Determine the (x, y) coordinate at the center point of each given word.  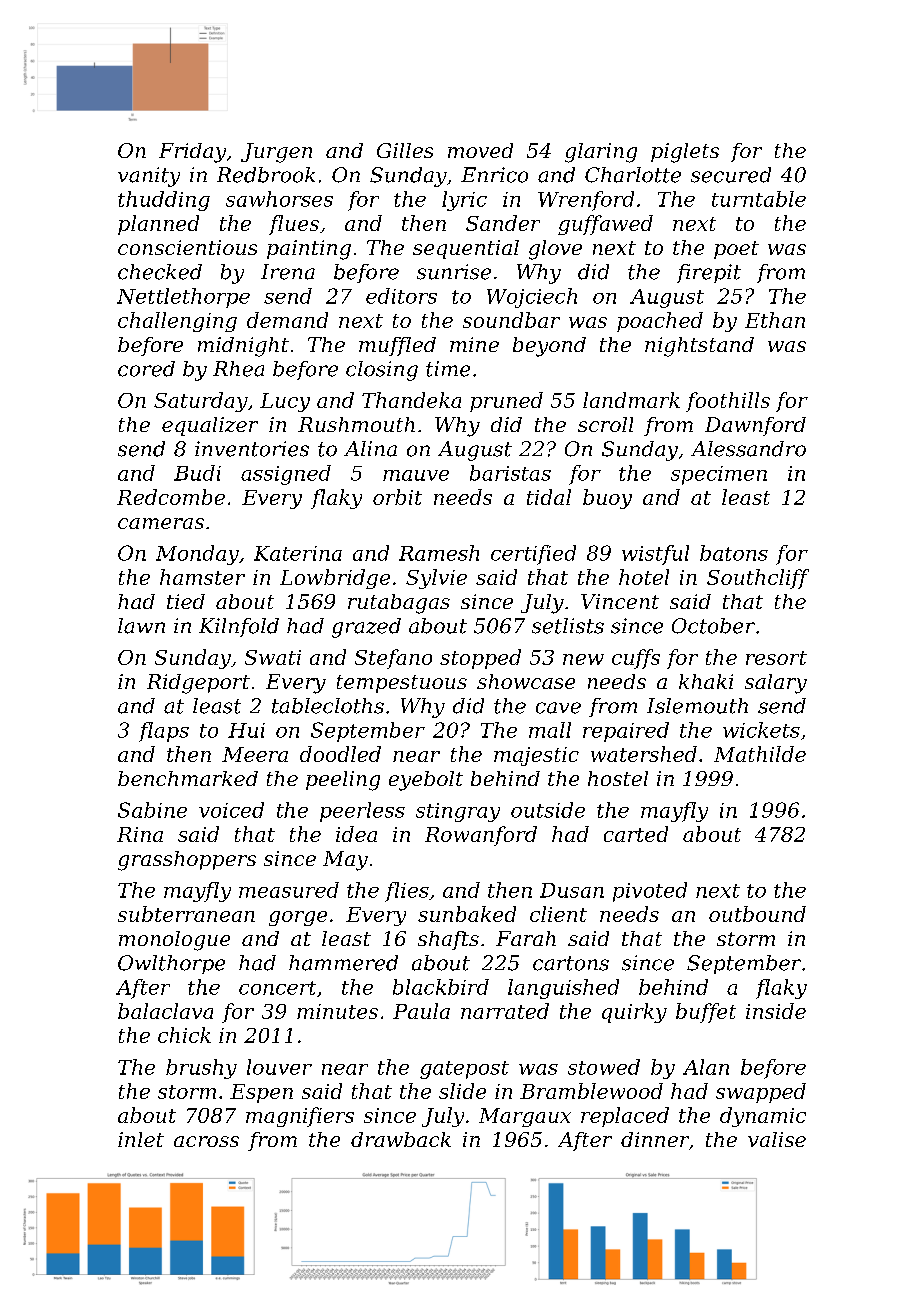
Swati (273, 657)
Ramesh (439, 553)
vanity (149, 177)
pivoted (650, 892)
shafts (448, 940)
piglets (685, 153)
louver (279, 1067)
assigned (286, 475)
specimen (719, 475)
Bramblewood (591, 1091)
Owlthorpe (171, 964)
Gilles (405, 150)
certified (533, 555)
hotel (644, 577)
